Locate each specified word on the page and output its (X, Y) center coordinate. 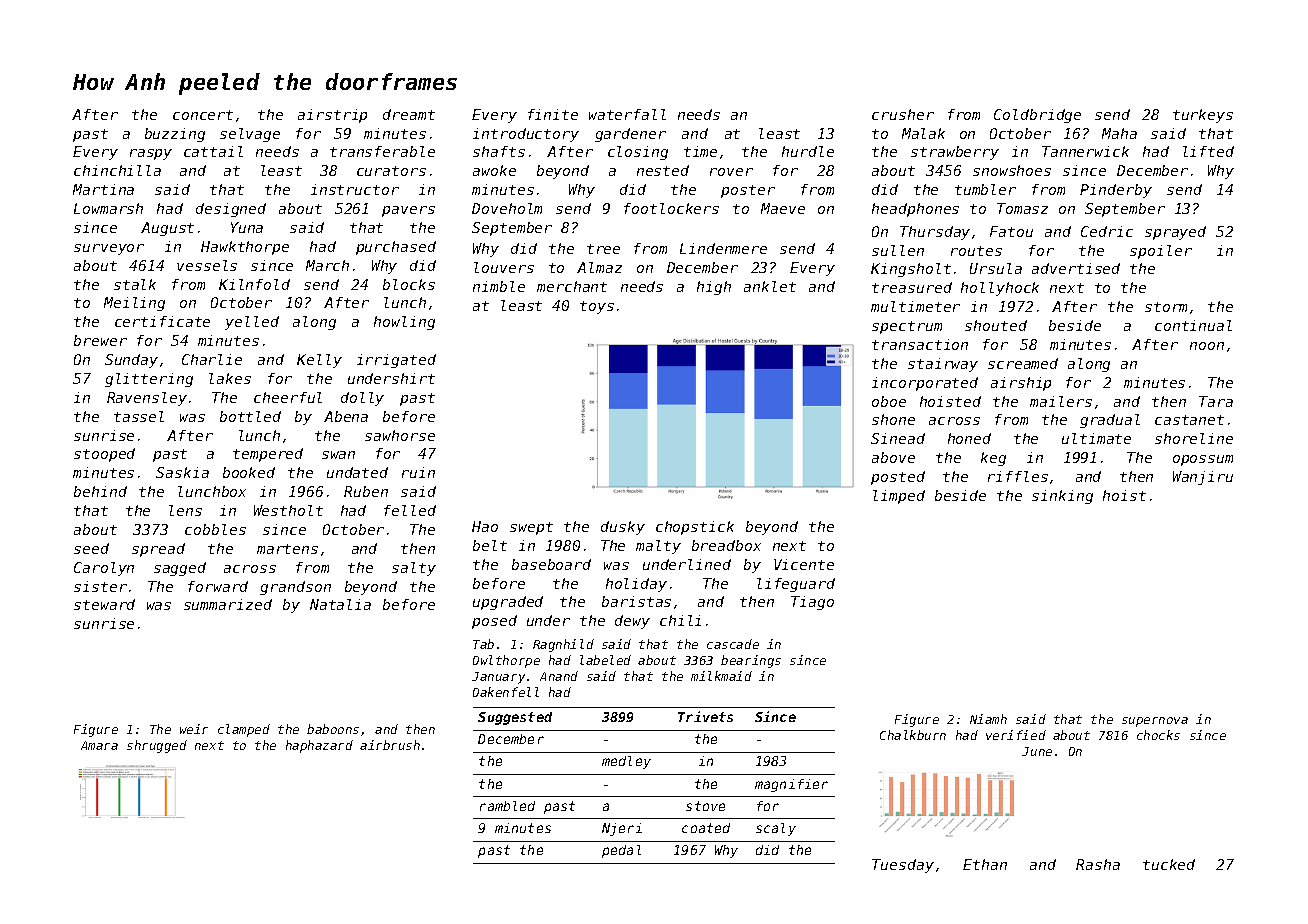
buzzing (175, 135)
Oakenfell (506, 692)
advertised (1076, 268)
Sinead (898, 438)
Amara (99, 745)
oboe (889, 401)
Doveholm (507, 208)
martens (287, 549)
